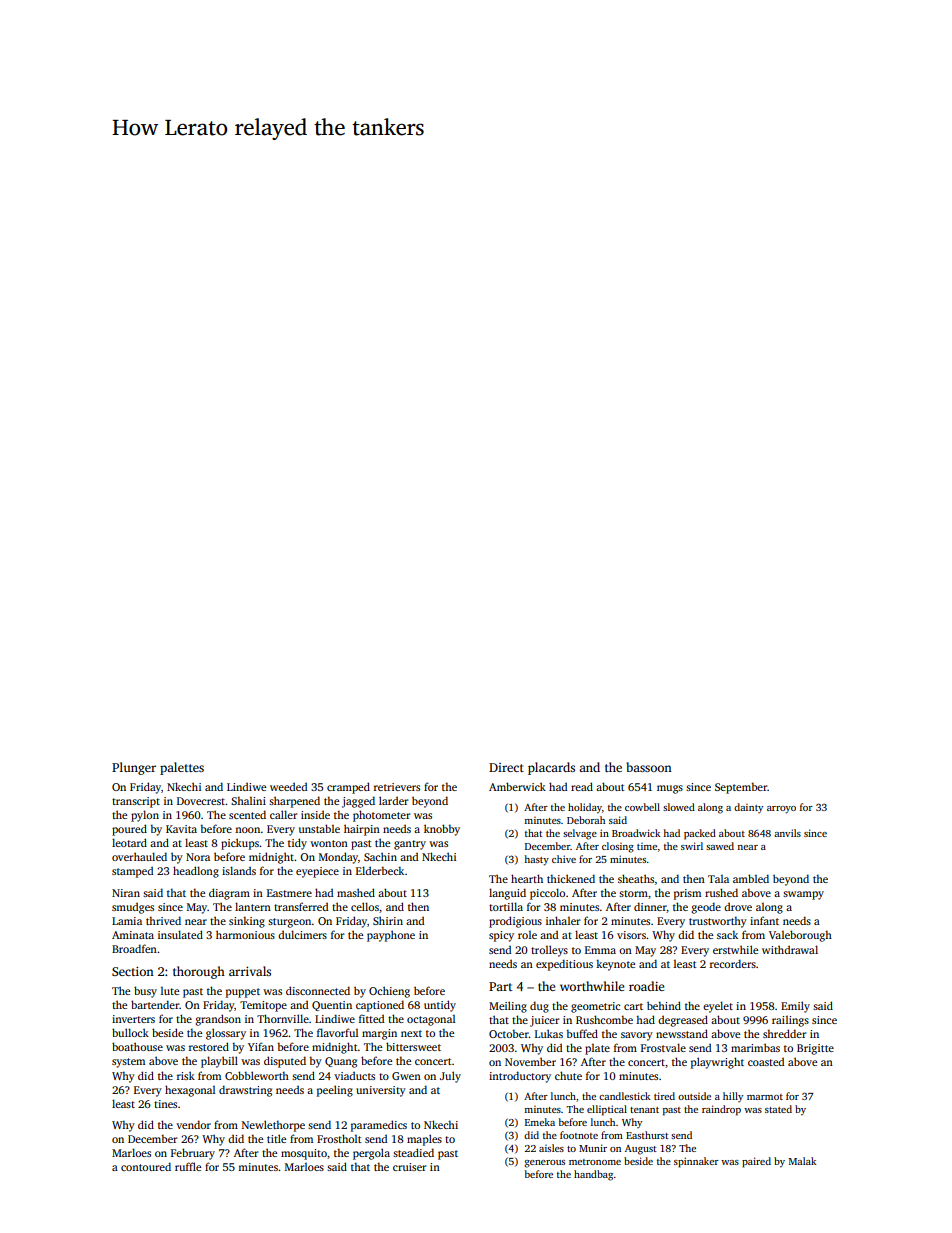  What do you see at coordinates (201, 801) in the screenshot?
I see `Dovecrest` at bounding box center [201, 801].
